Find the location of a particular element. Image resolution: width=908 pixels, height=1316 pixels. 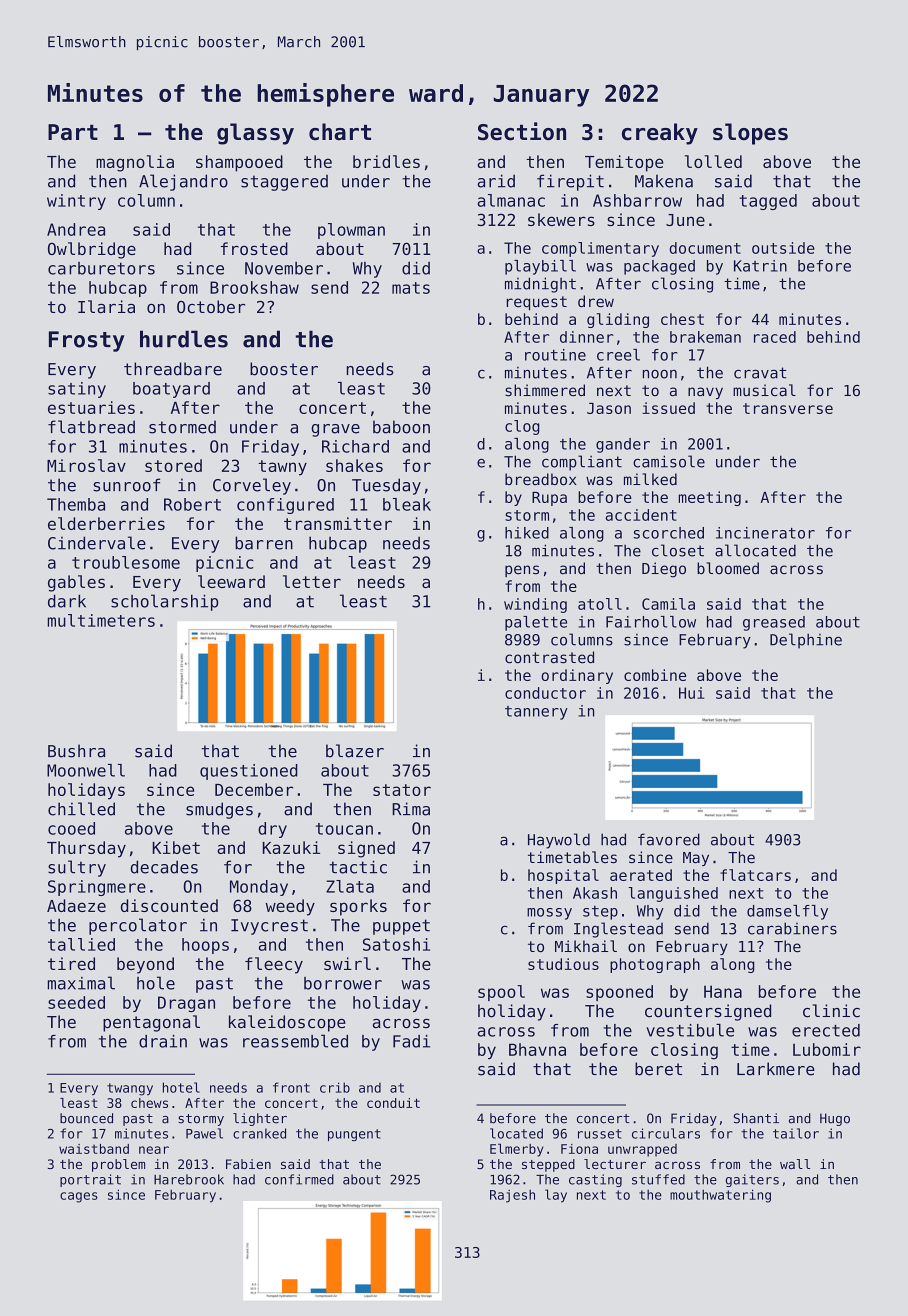

barren is located at coordinates (264, 543).
